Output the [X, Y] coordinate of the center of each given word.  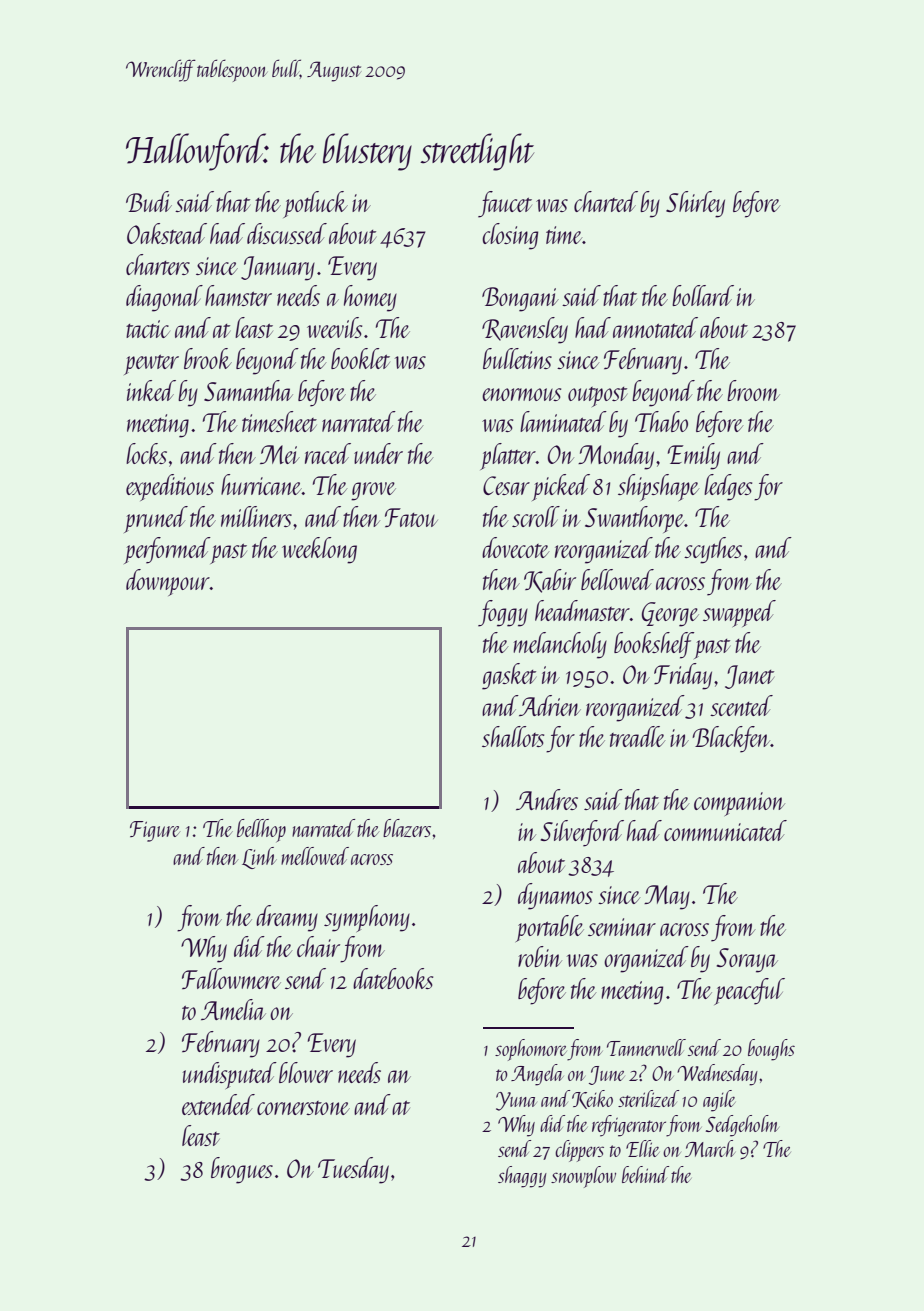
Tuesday [353, 1170]
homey [370, 298]
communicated [725, 830]
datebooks [393, 978]
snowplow [583, 1177]
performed [167, 550]
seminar [622, 927]
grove [373, 491]
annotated [655, 327]
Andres [547, 799]
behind [645, 1174]
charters [158, 264]
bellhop [261, 830]
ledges [728, 487]
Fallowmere [231, 978]
